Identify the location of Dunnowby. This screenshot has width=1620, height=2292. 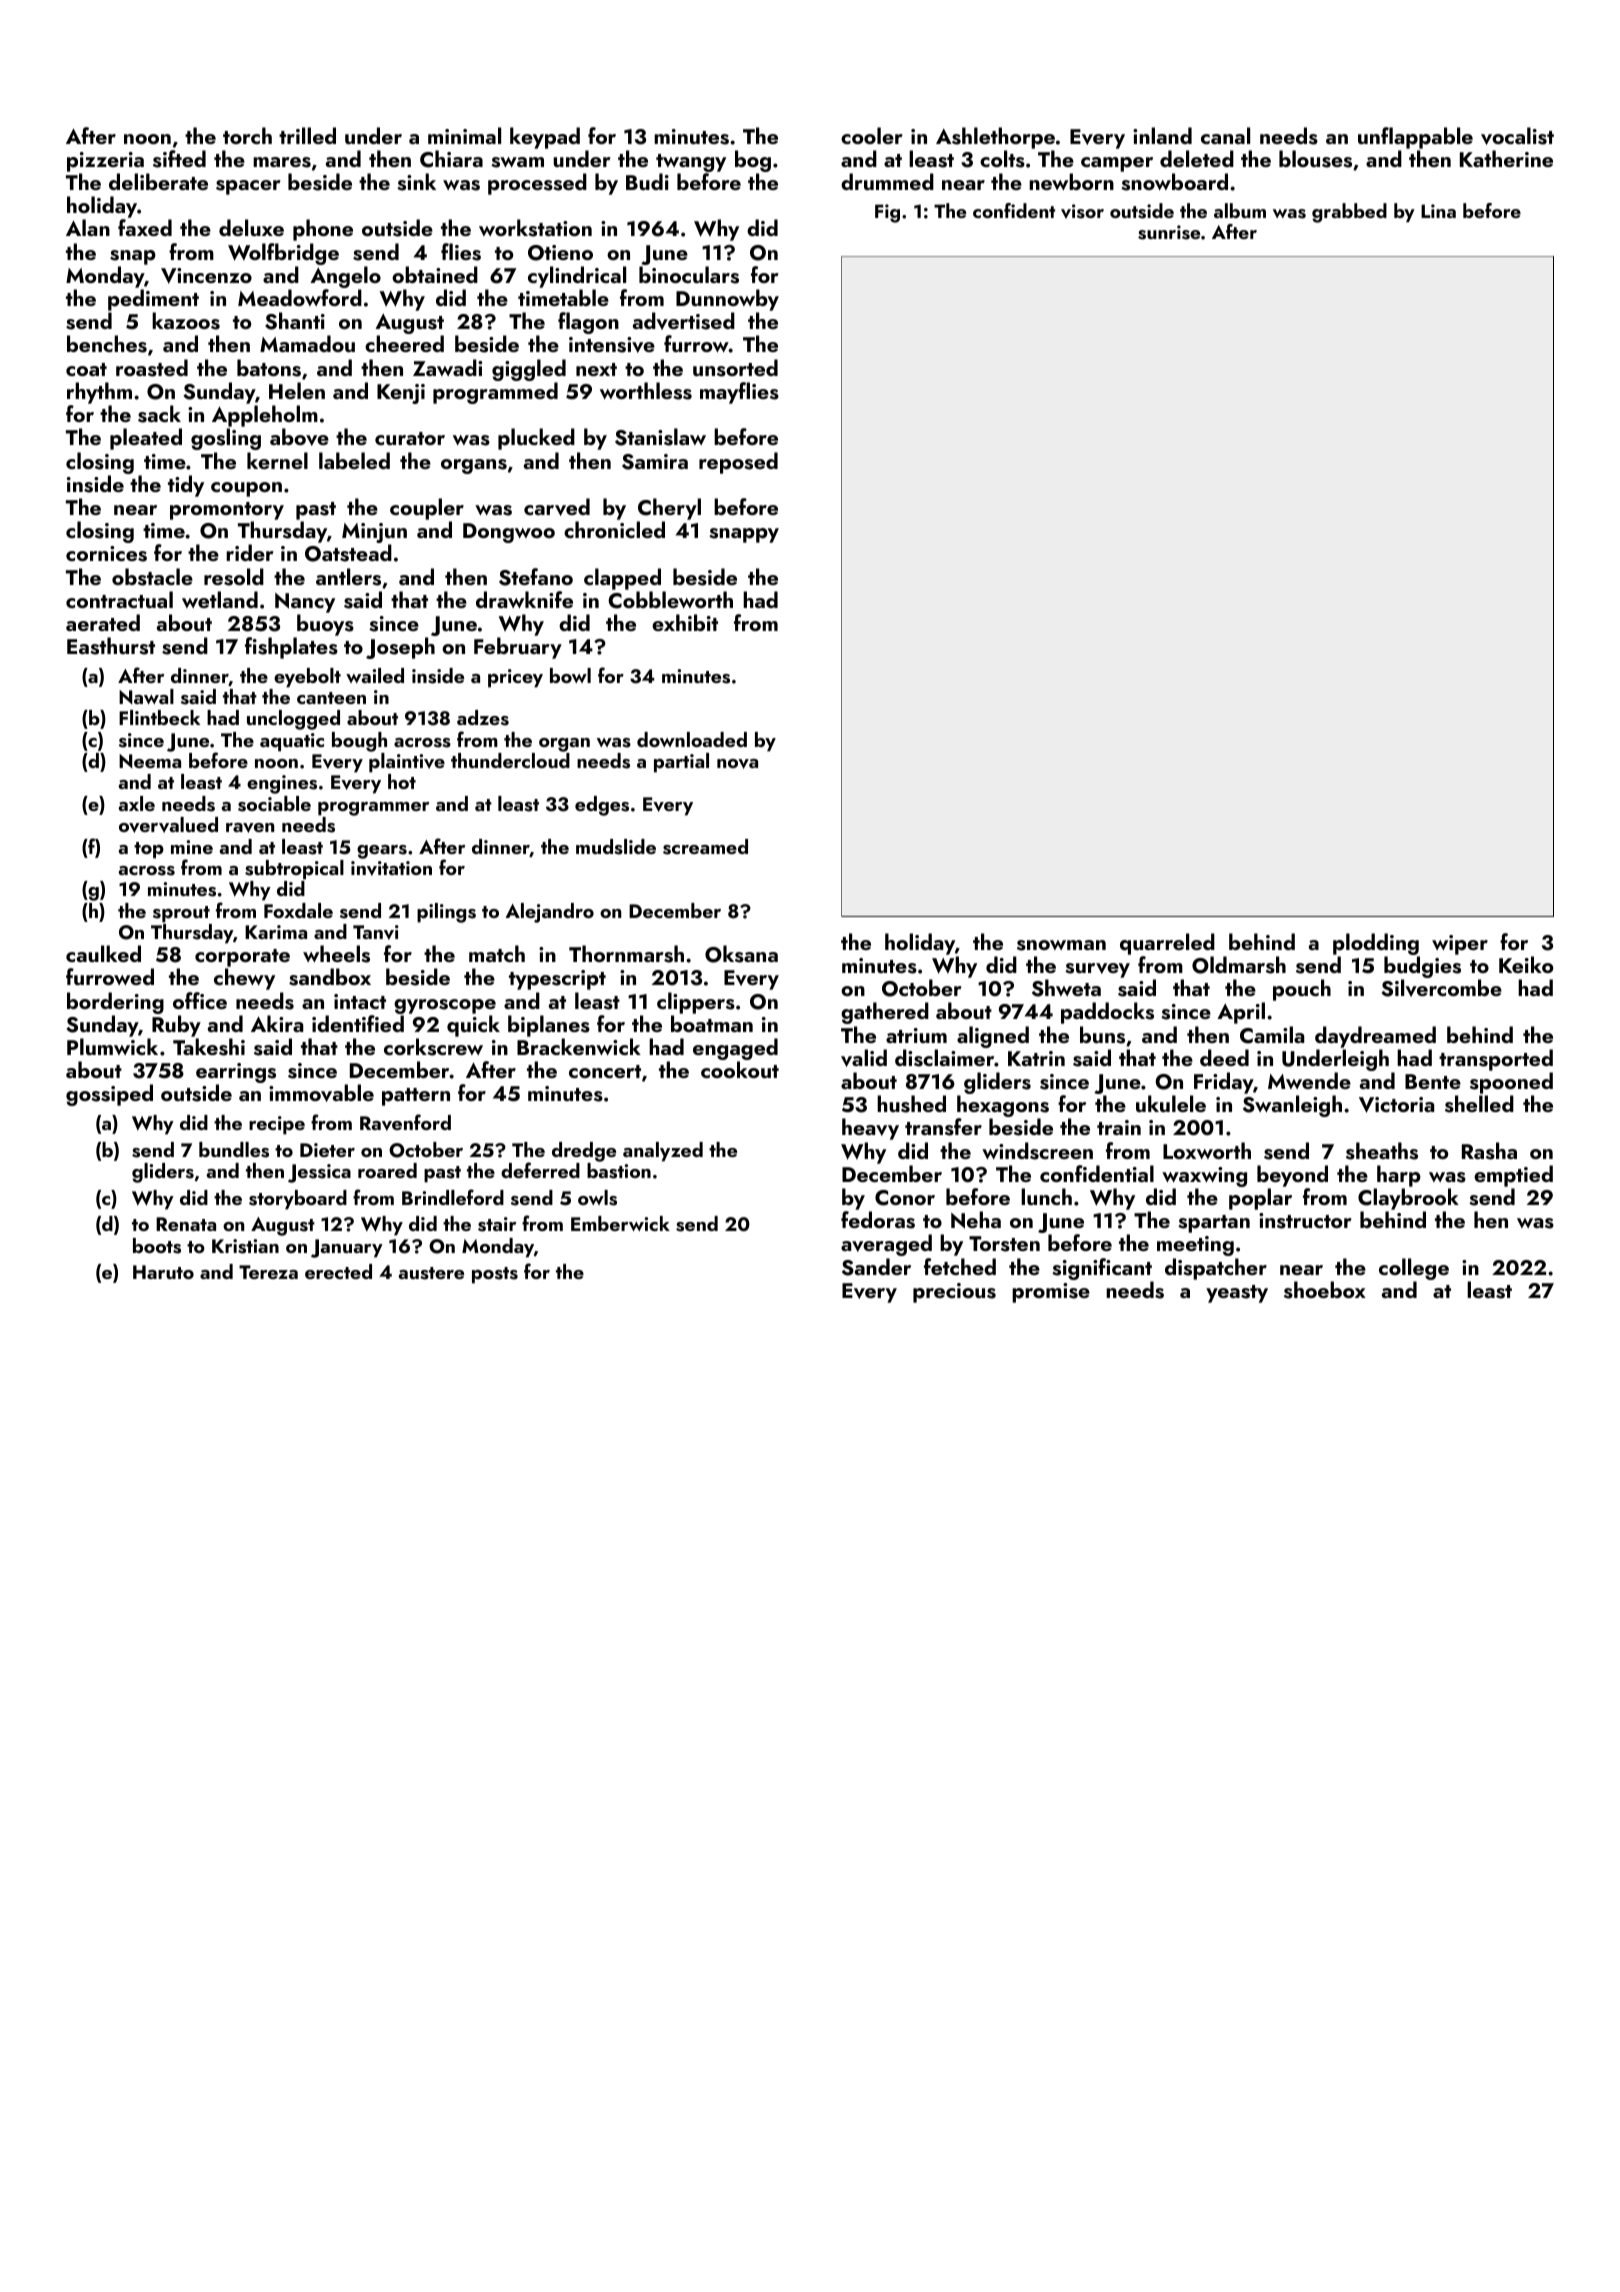
(727, 300).
